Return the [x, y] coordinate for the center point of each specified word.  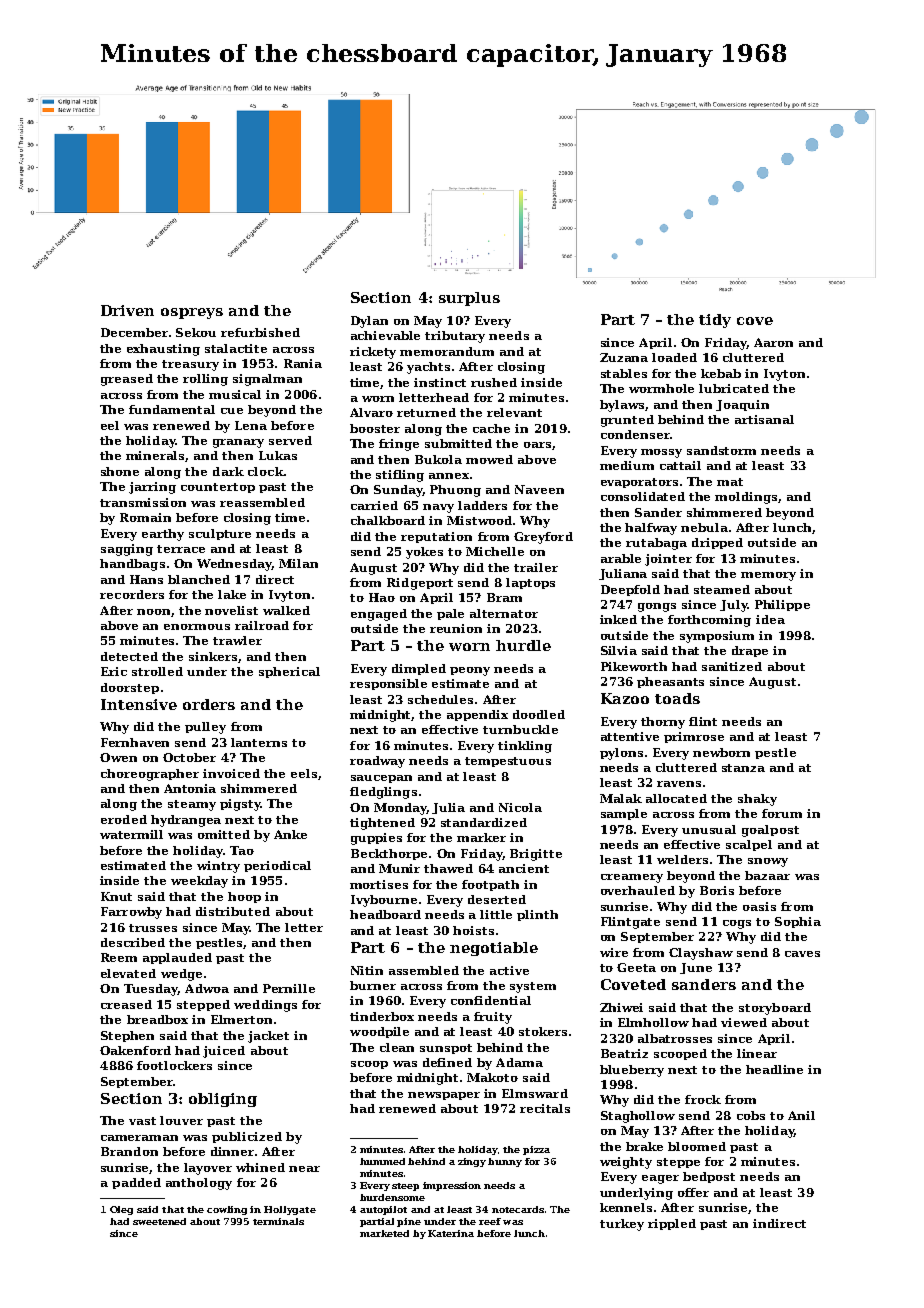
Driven [127, 310]
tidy [715, 321]
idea [770, 619]
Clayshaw [701, 954]
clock [266, 471]
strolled [157, 671]
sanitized [732, 666]
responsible [388, 684]
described [133, 942]
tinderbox [382, 1016]
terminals [278, 1221]
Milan [298, 563]
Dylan [369, 322]
